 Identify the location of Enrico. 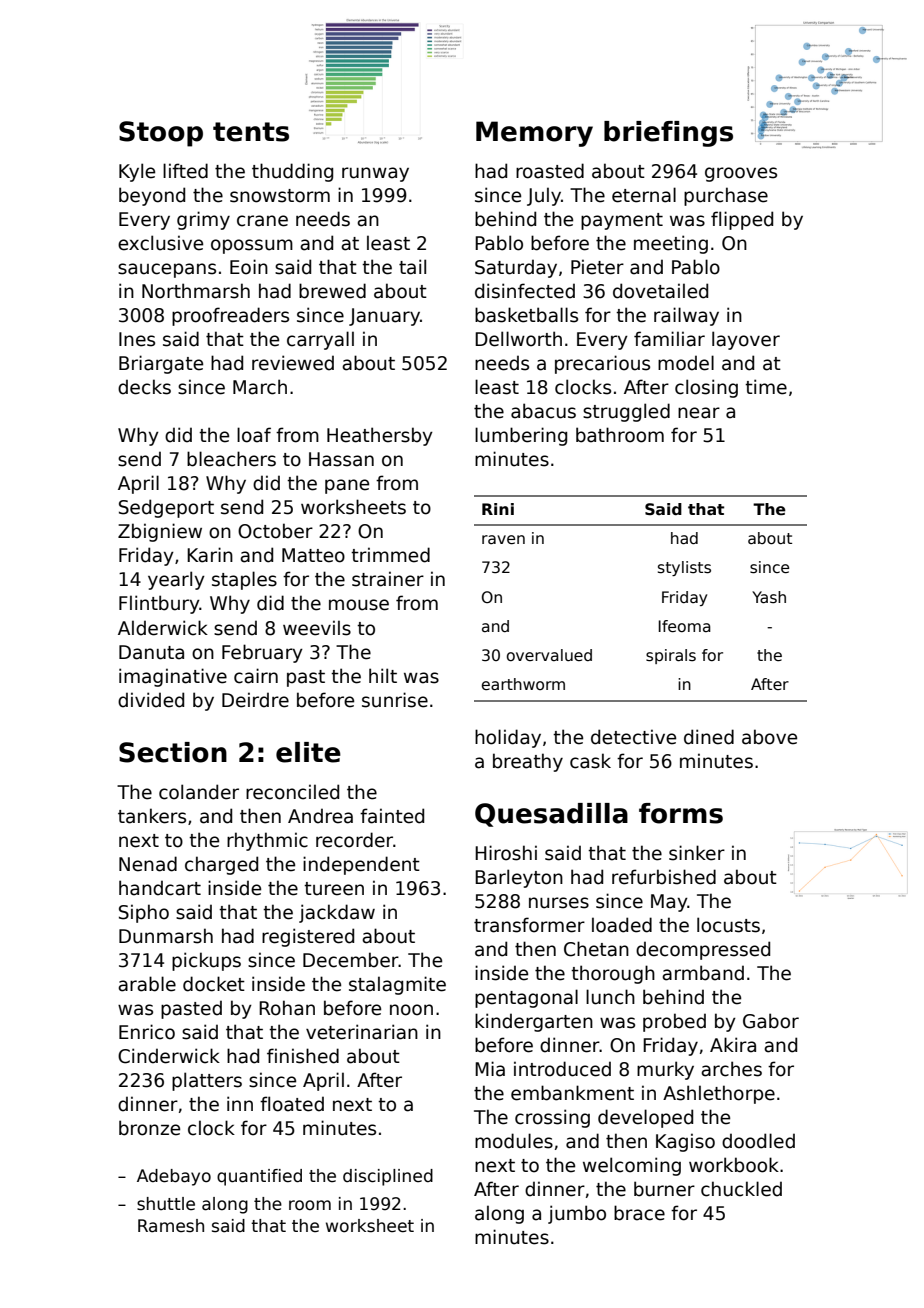
(147, 1032).
